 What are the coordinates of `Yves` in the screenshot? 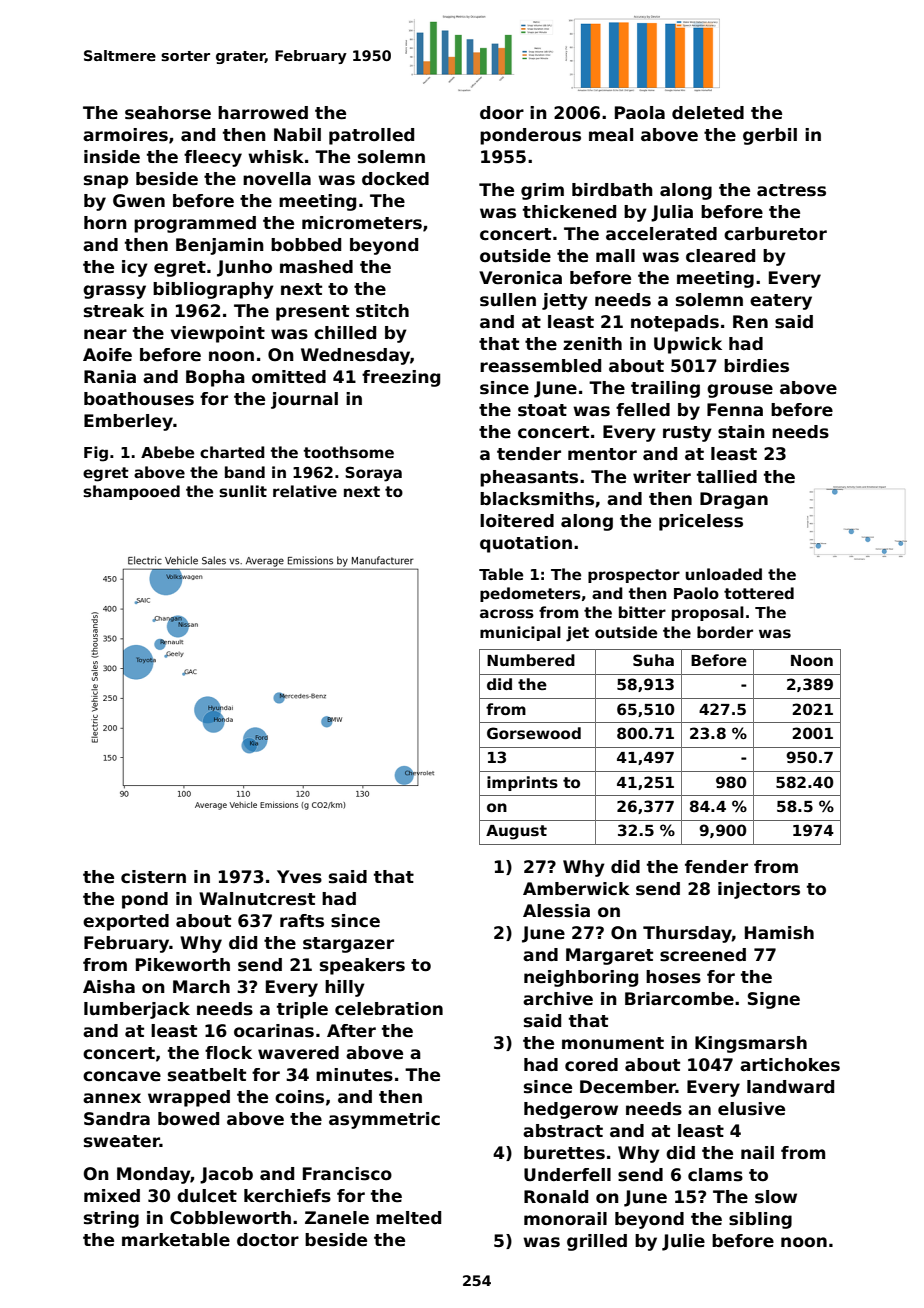 It's located at (299, 877).
